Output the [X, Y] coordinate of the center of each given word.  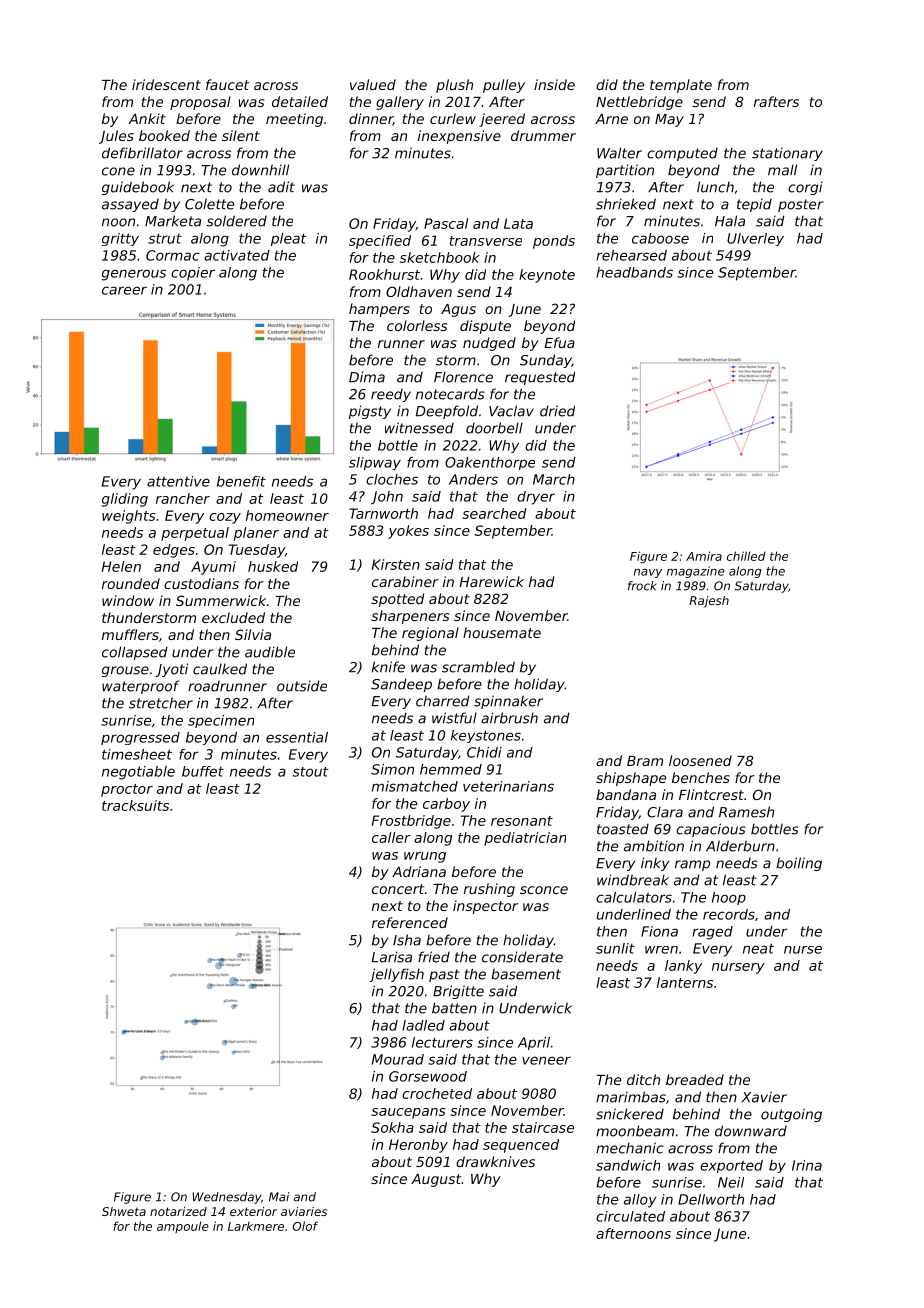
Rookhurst [384, 274]
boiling [799, 864]
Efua [559, 342]
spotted [397, 600]
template [681, 86]
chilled [746, 556]
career [124, 290]
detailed [300, 101]
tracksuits [135, 805]
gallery [400, 103]
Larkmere [256, 1226]
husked [273, 566]
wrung [425, 857]
